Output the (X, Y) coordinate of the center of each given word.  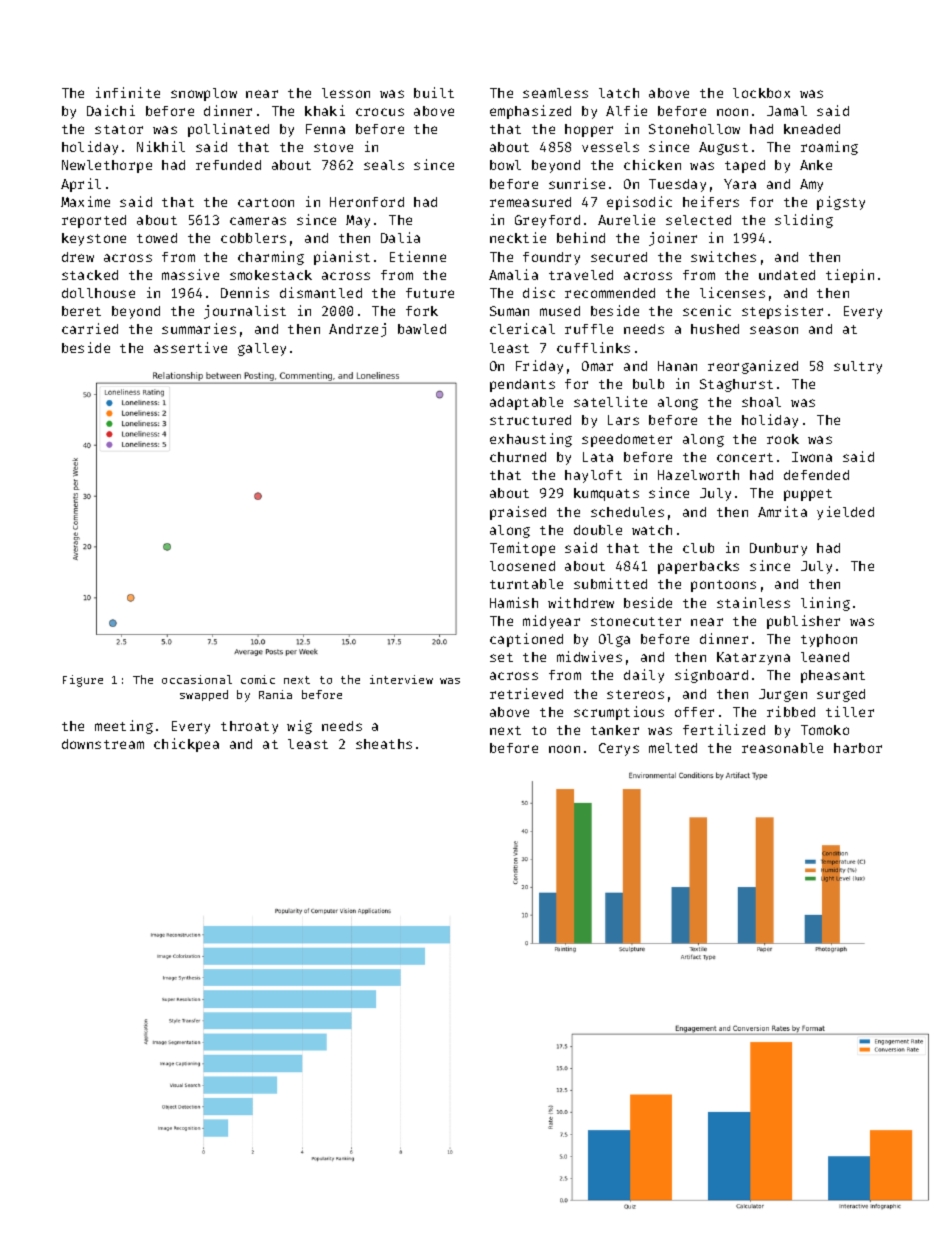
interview (401, 679)
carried (90, 328)
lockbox (761, 93)
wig (299, 727)
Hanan (677, 366)
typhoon (829, 640)
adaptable (526, 403)
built (434, 92)
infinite (128, 92)
